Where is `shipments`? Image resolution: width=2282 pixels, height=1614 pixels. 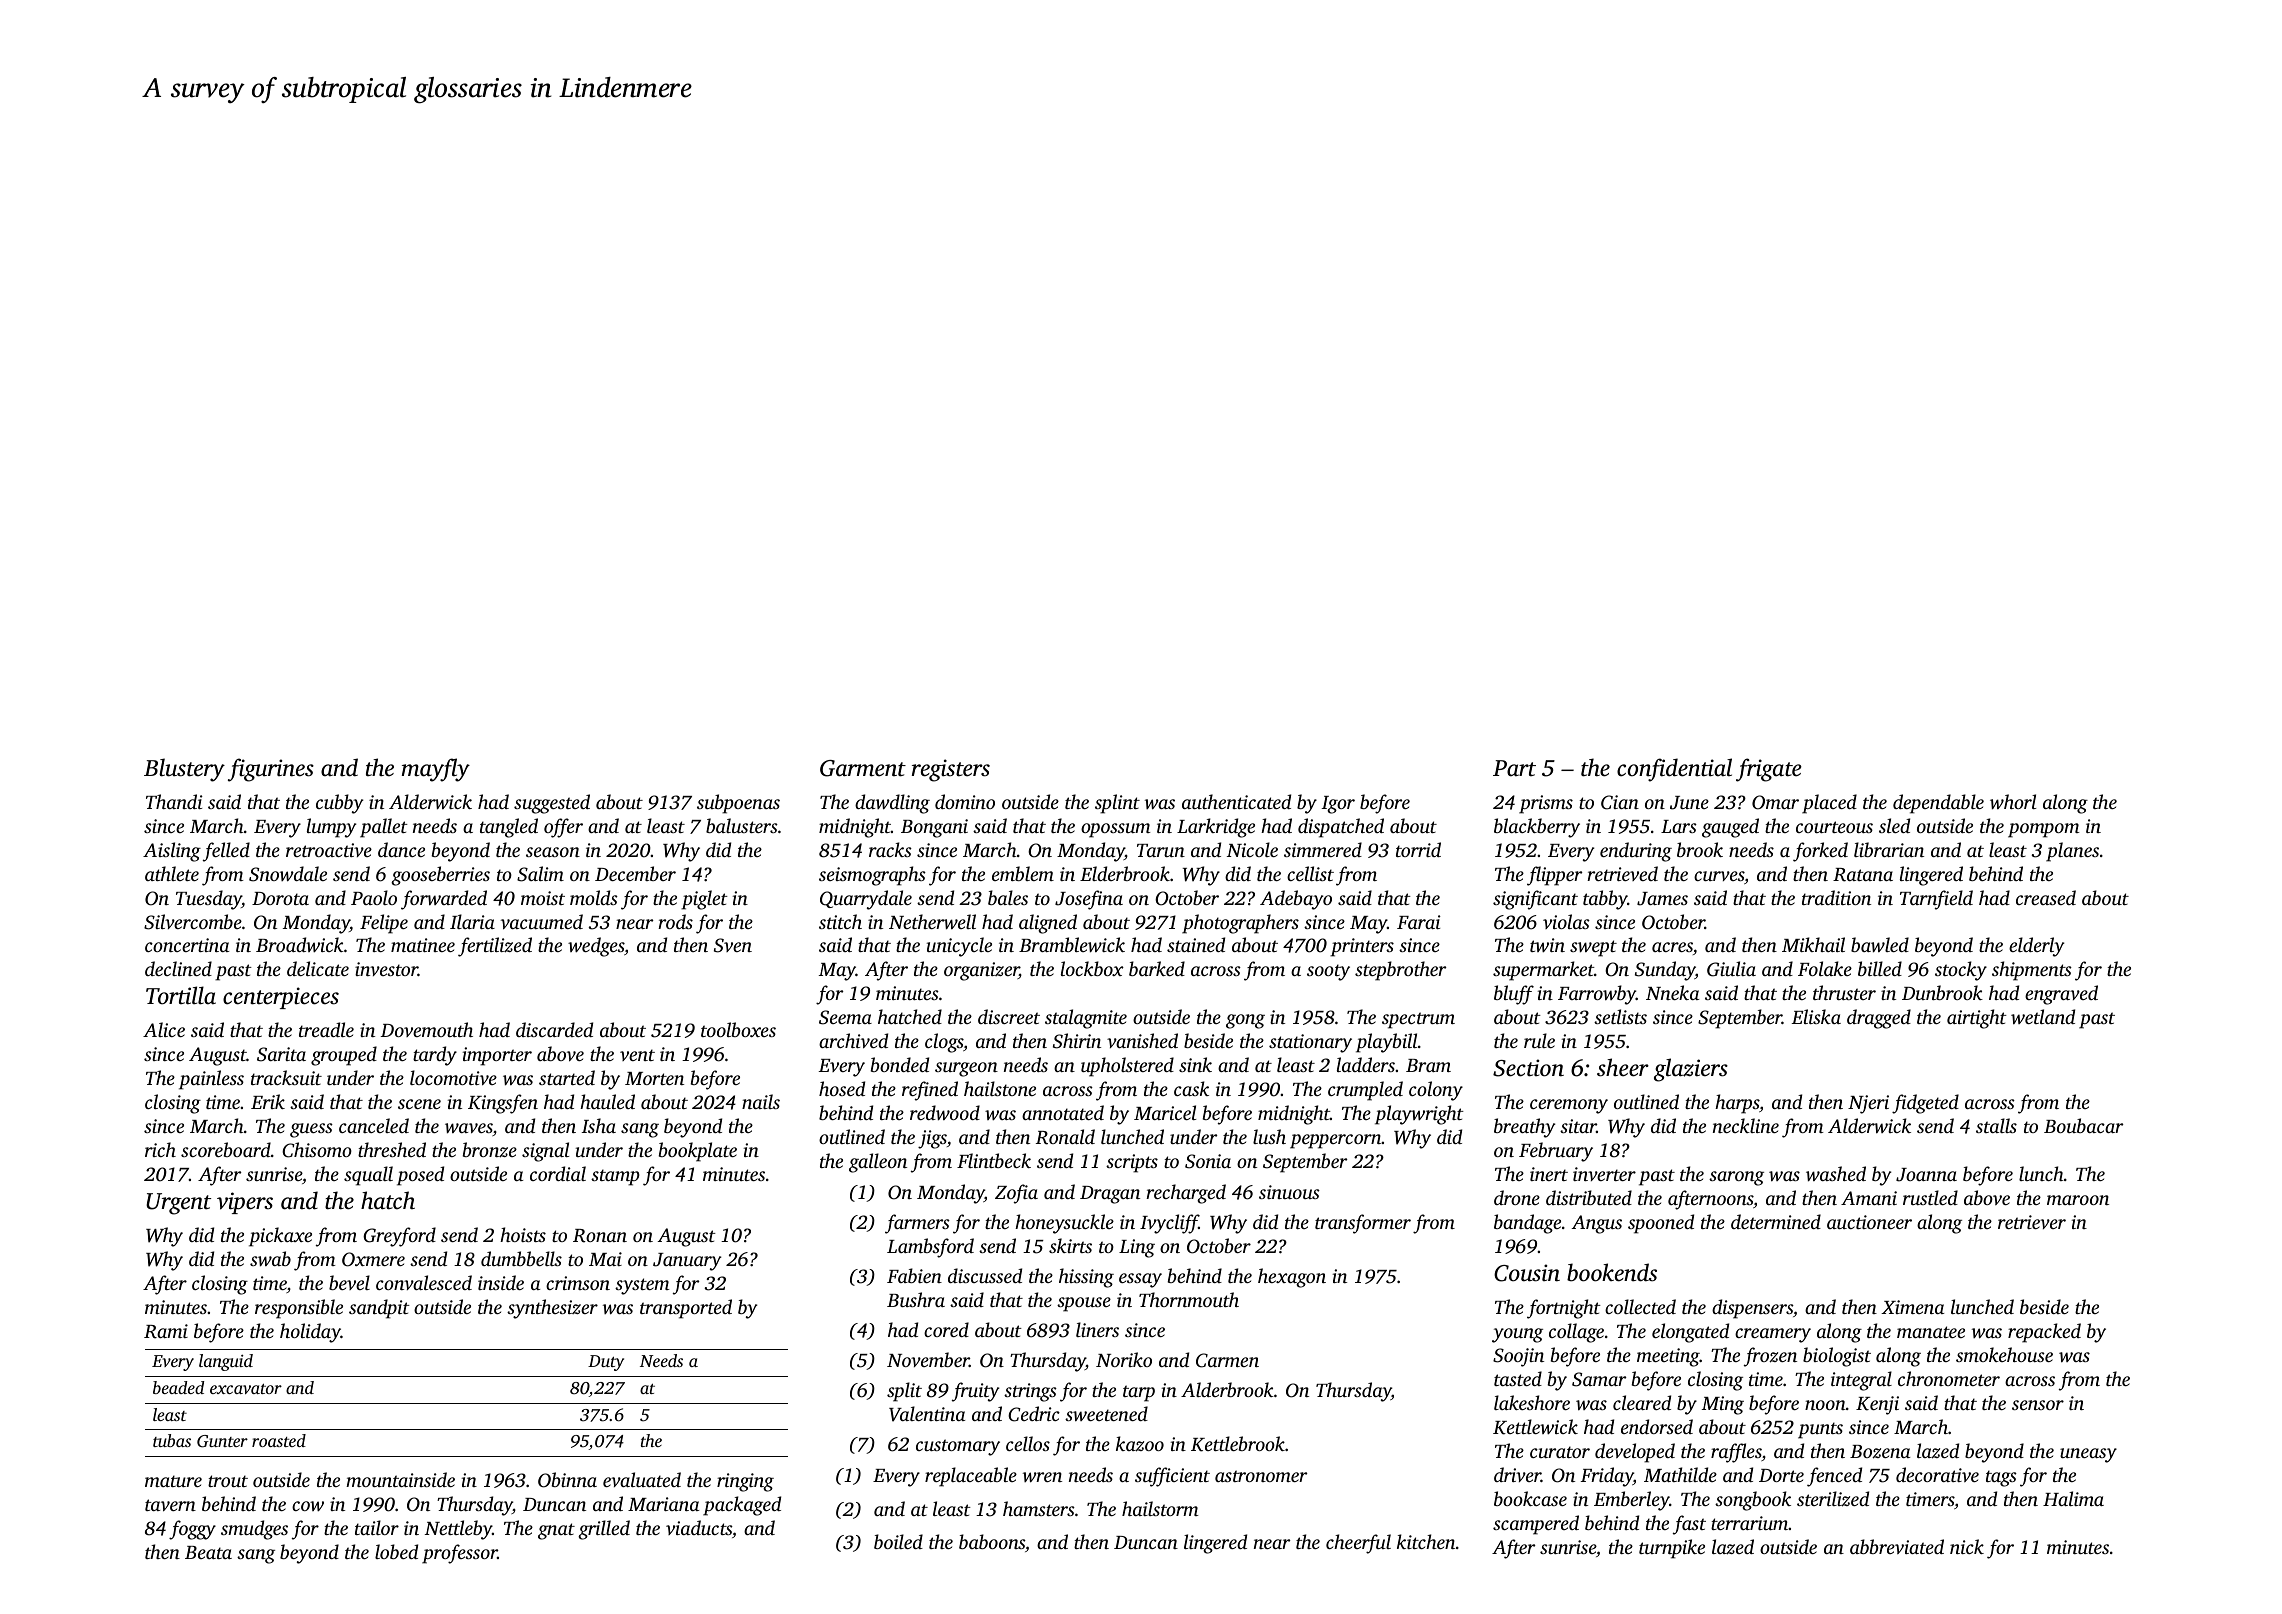
shipments is located at coordinates (2032, 971).
